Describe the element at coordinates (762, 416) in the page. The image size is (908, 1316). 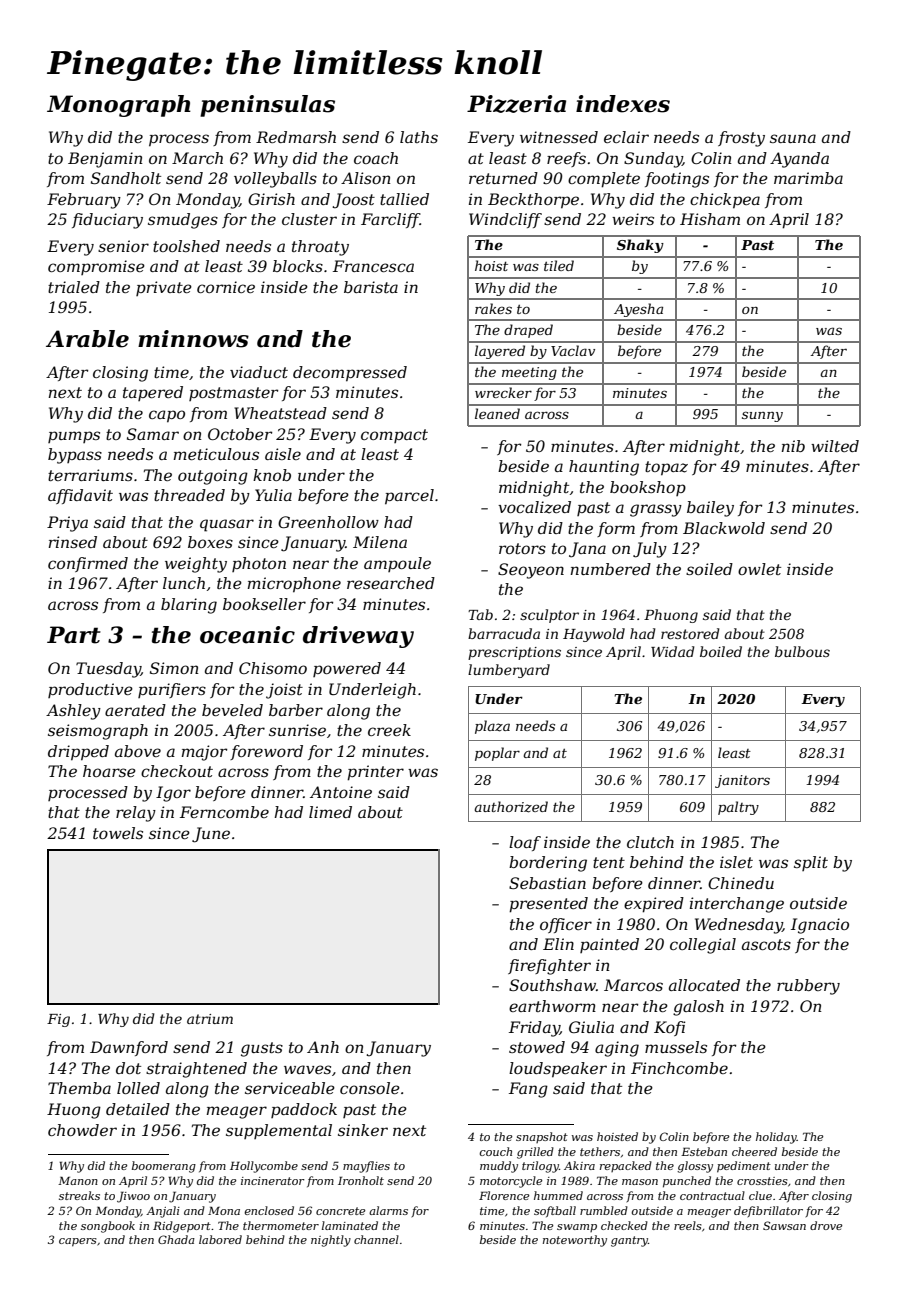
I see `sunny` at that location.
